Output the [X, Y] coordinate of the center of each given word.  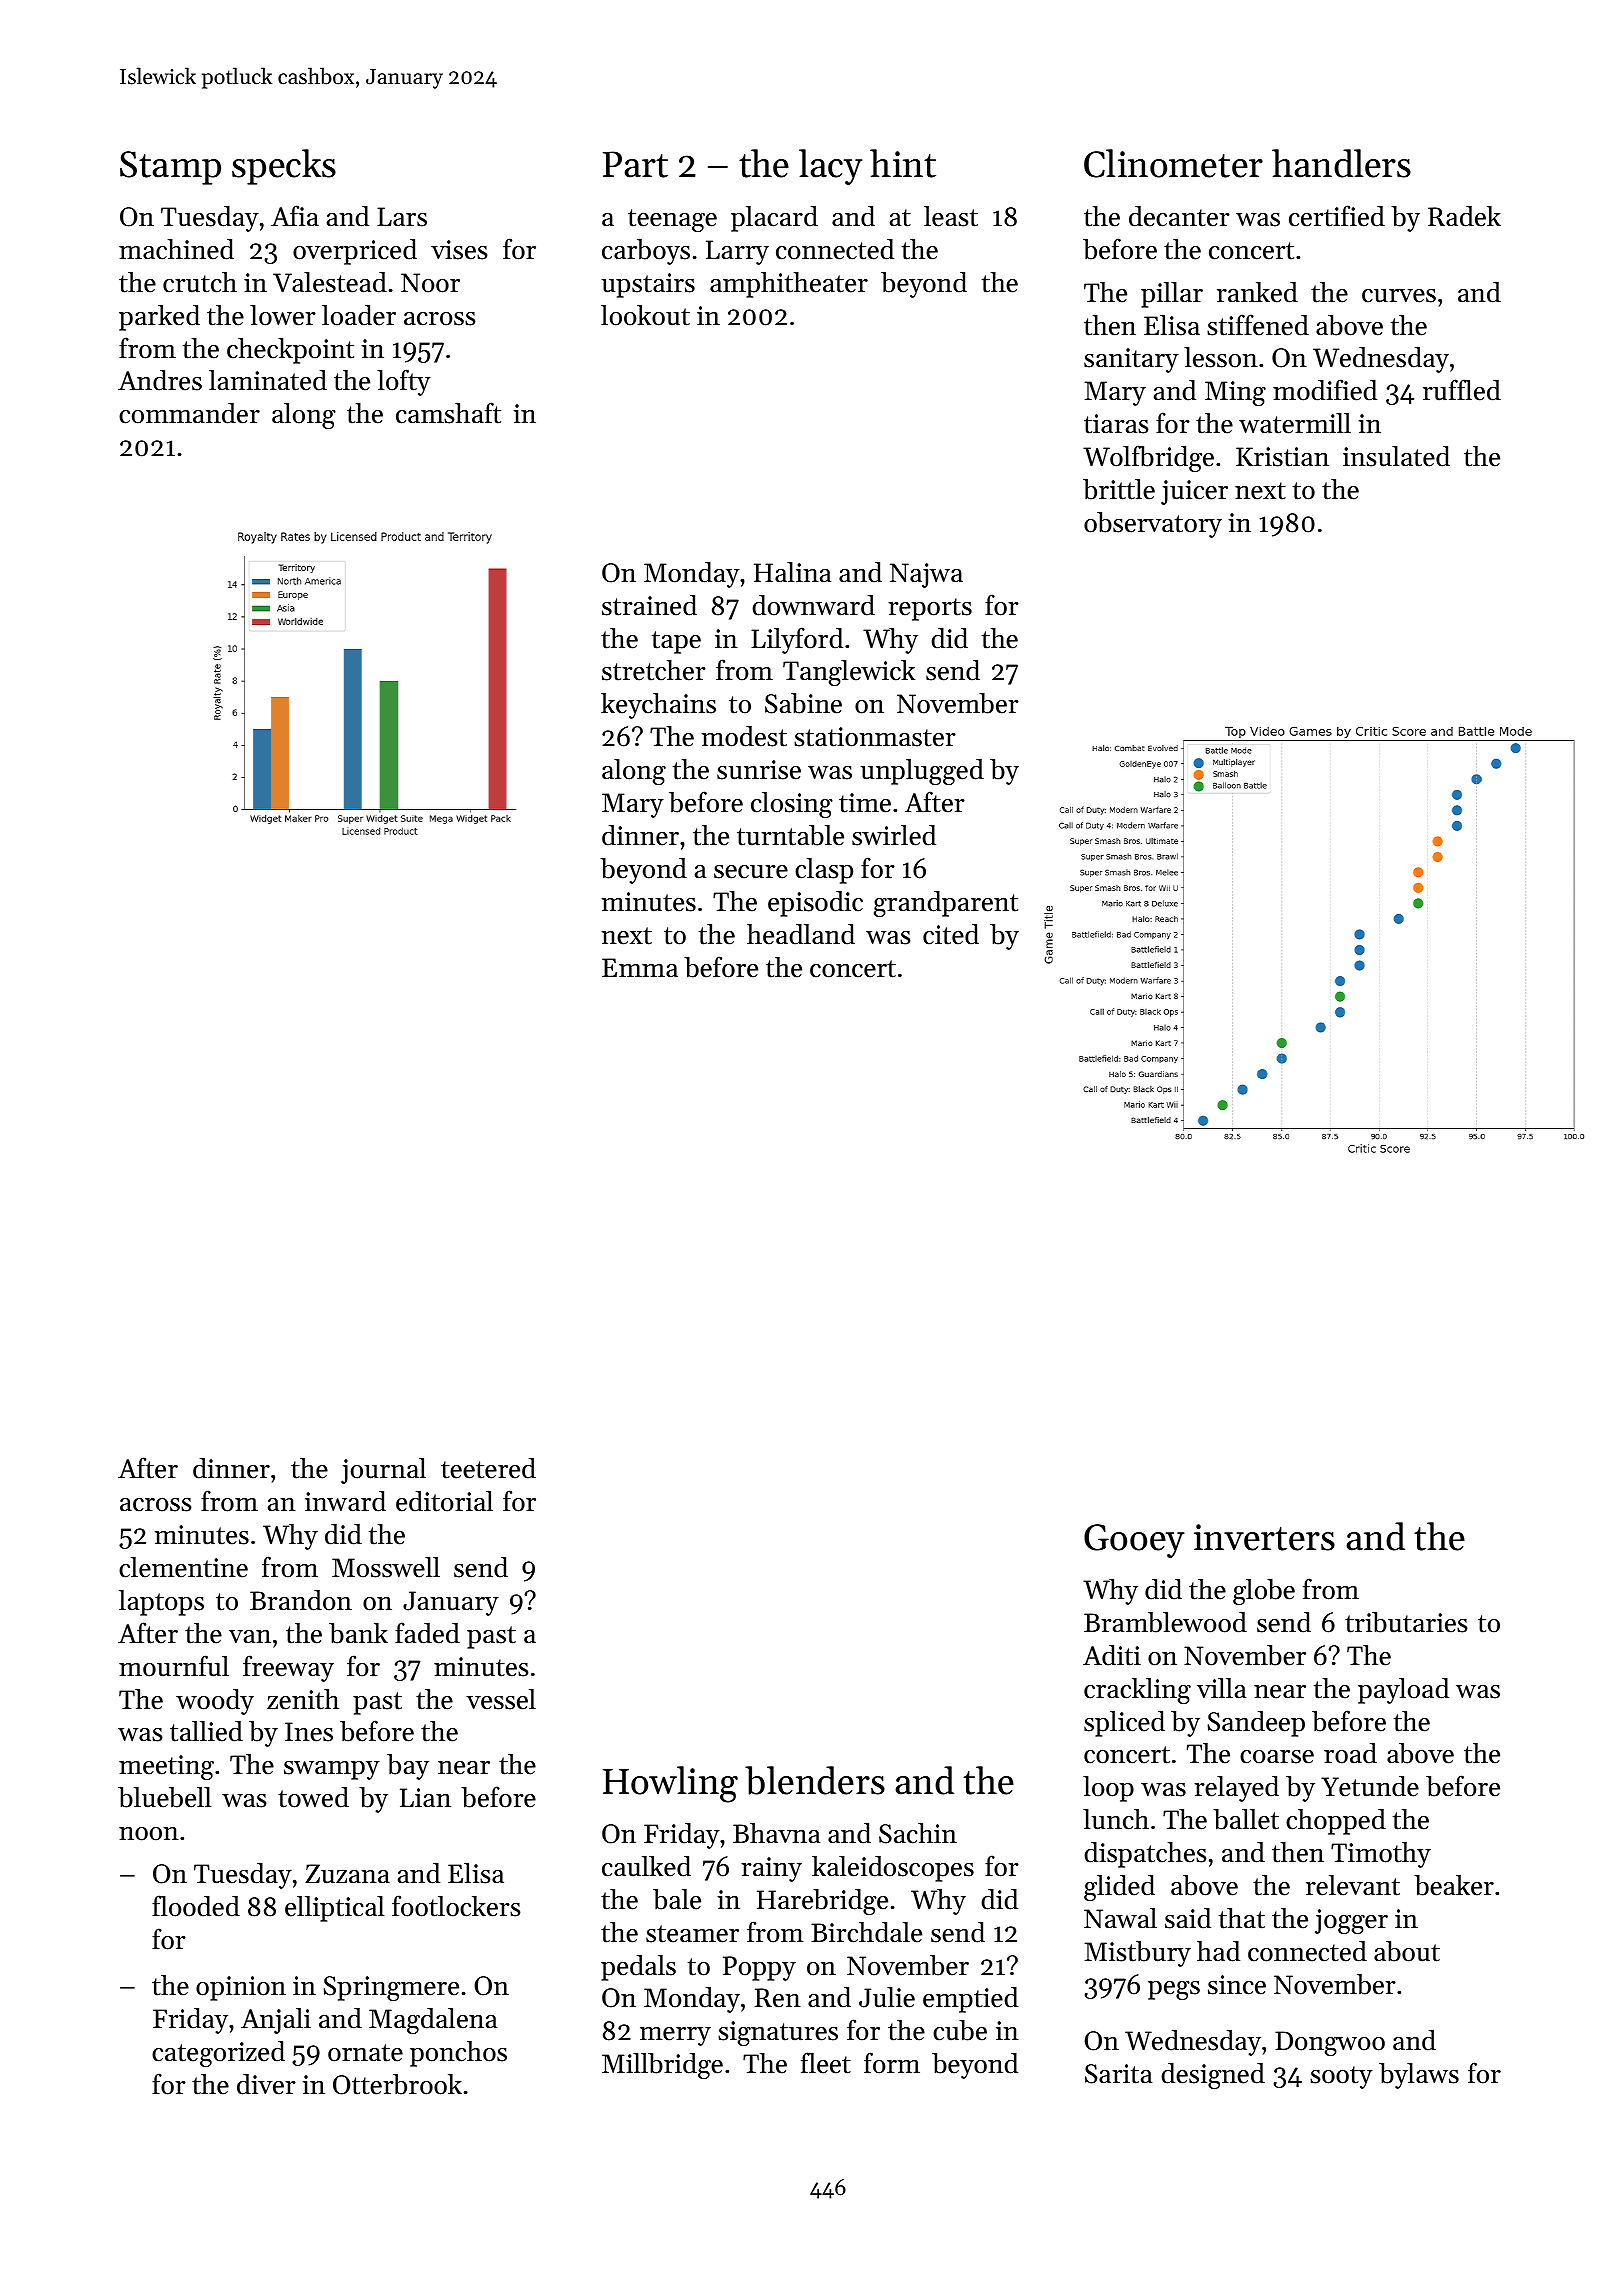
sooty [1341, 2077]
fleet [826, 2063]
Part [635, 164]
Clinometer [1173, 163]
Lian [425, 1798]
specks [284, 167]
